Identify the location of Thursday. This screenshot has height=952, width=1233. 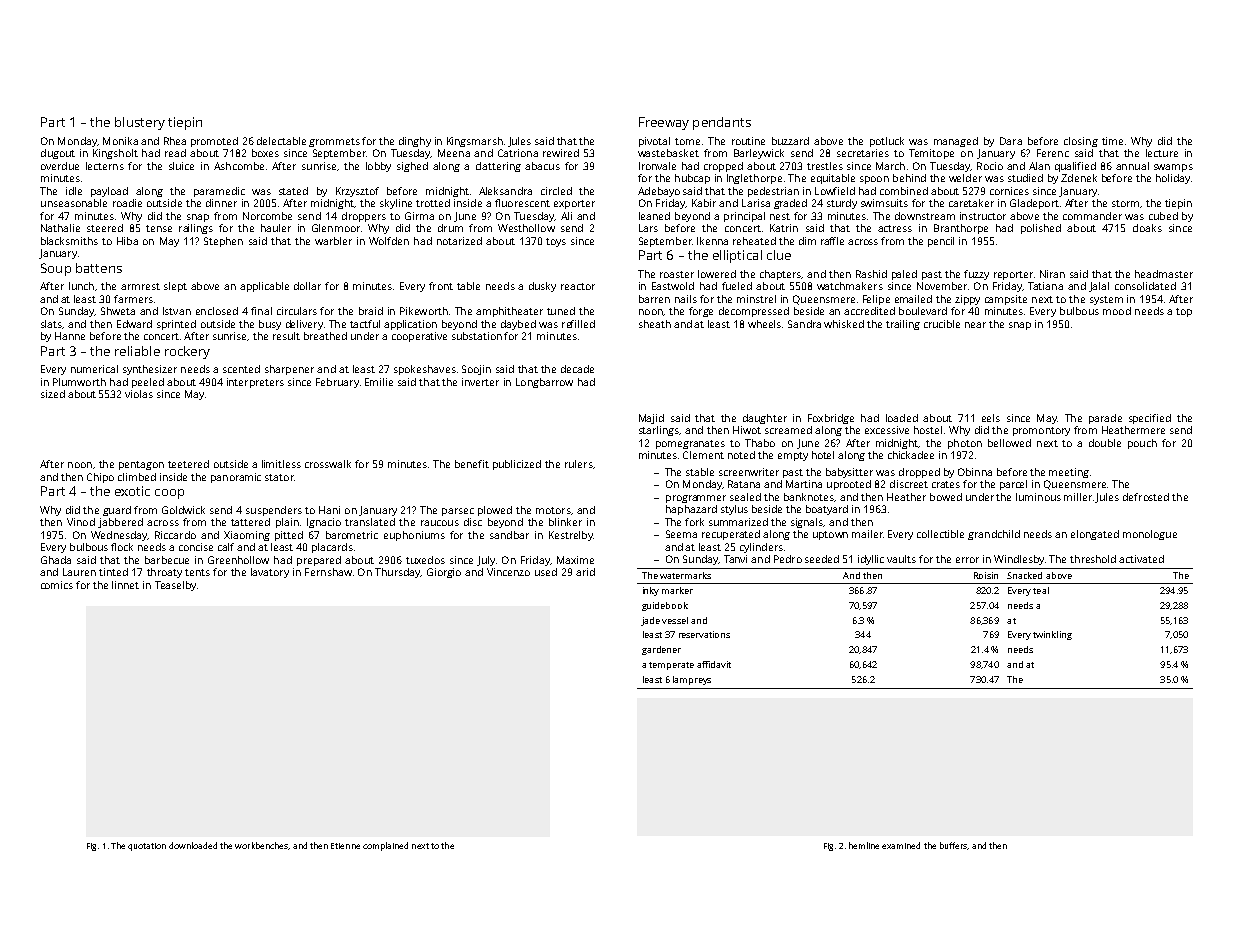
(398, 573).
